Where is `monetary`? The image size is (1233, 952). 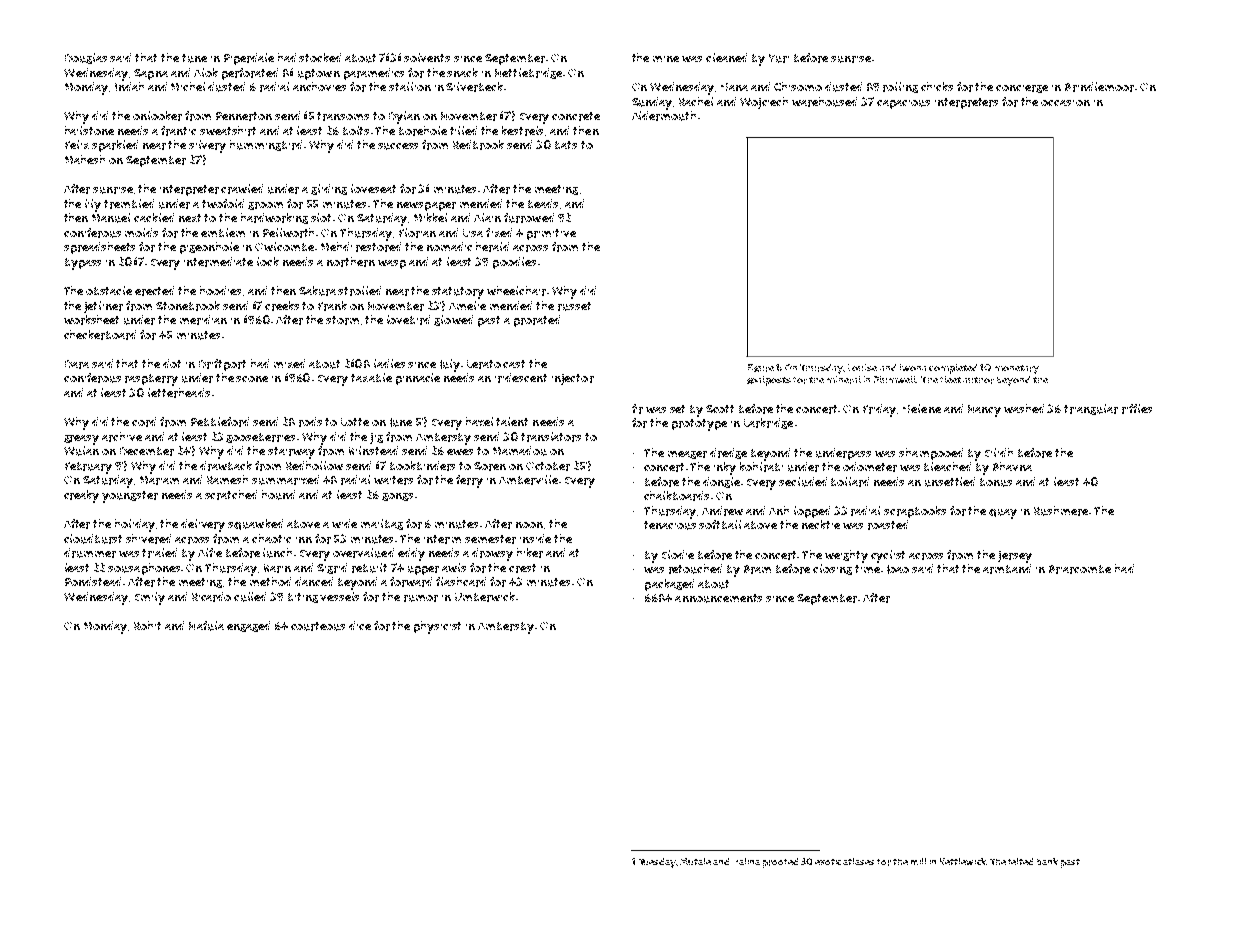
monetary is located at coordinates (1017, 369).
